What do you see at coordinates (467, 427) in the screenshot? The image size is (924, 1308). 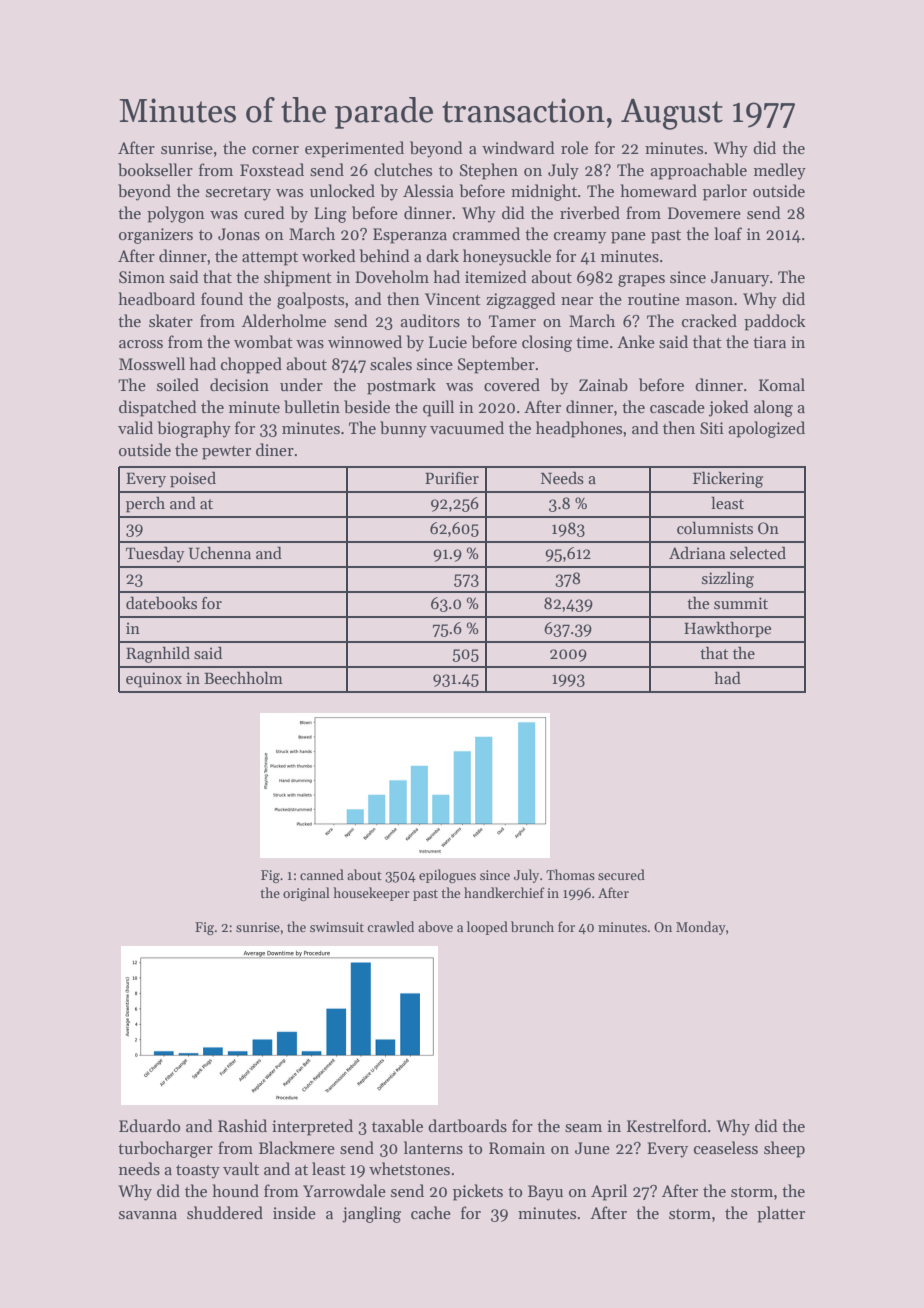 I see `vacuumed` at bounding box center [467, 427].
